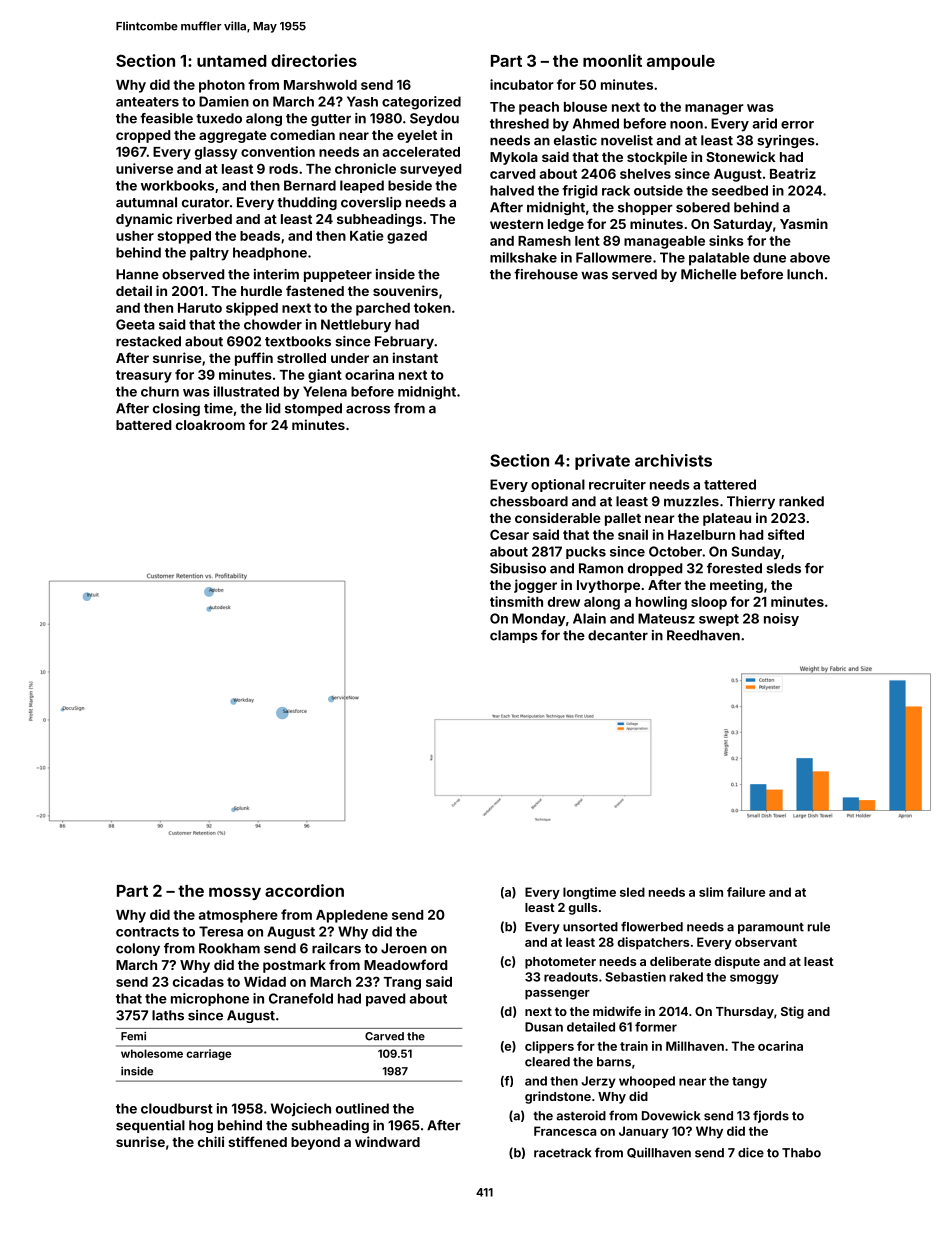  Describe the element at coordinates (210, 425) in the page. I see `cloakroom` at that location.
